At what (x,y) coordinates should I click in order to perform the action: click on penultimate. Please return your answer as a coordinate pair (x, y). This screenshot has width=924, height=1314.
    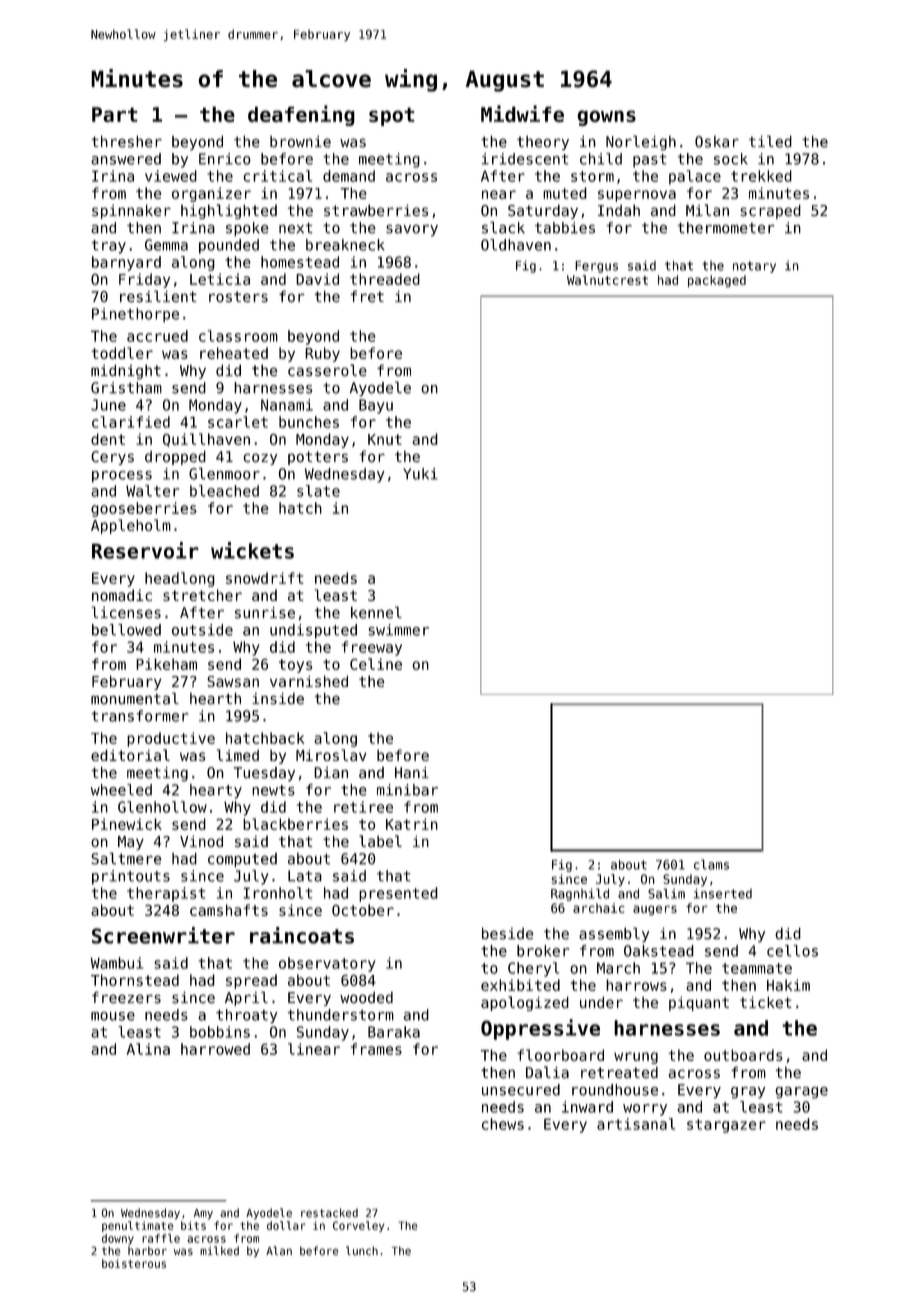
    Looking at the image, I should click on (138, 1226).
